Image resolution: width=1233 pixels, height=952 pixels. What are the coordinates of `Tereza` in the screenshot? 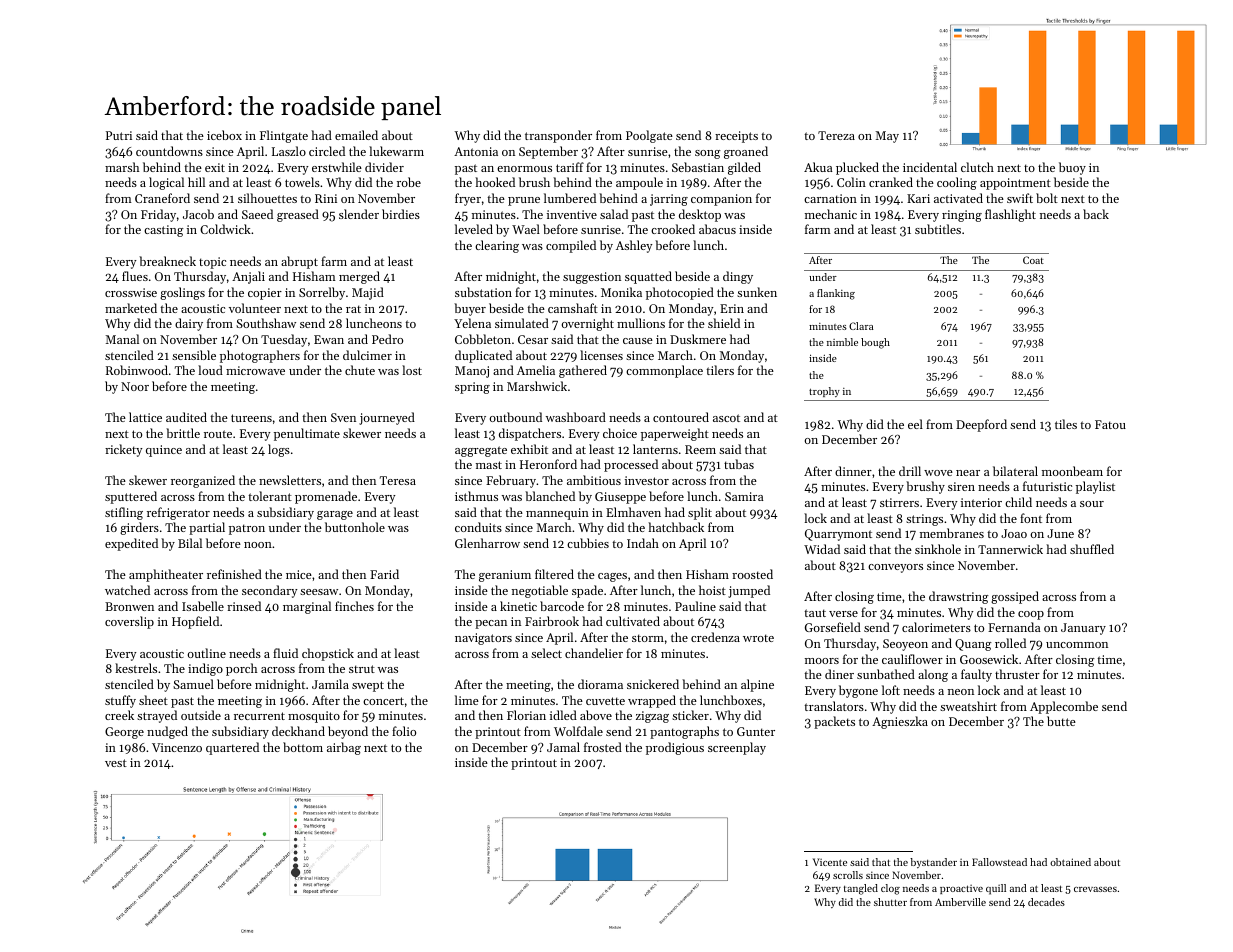 It's located at (836, 135).
